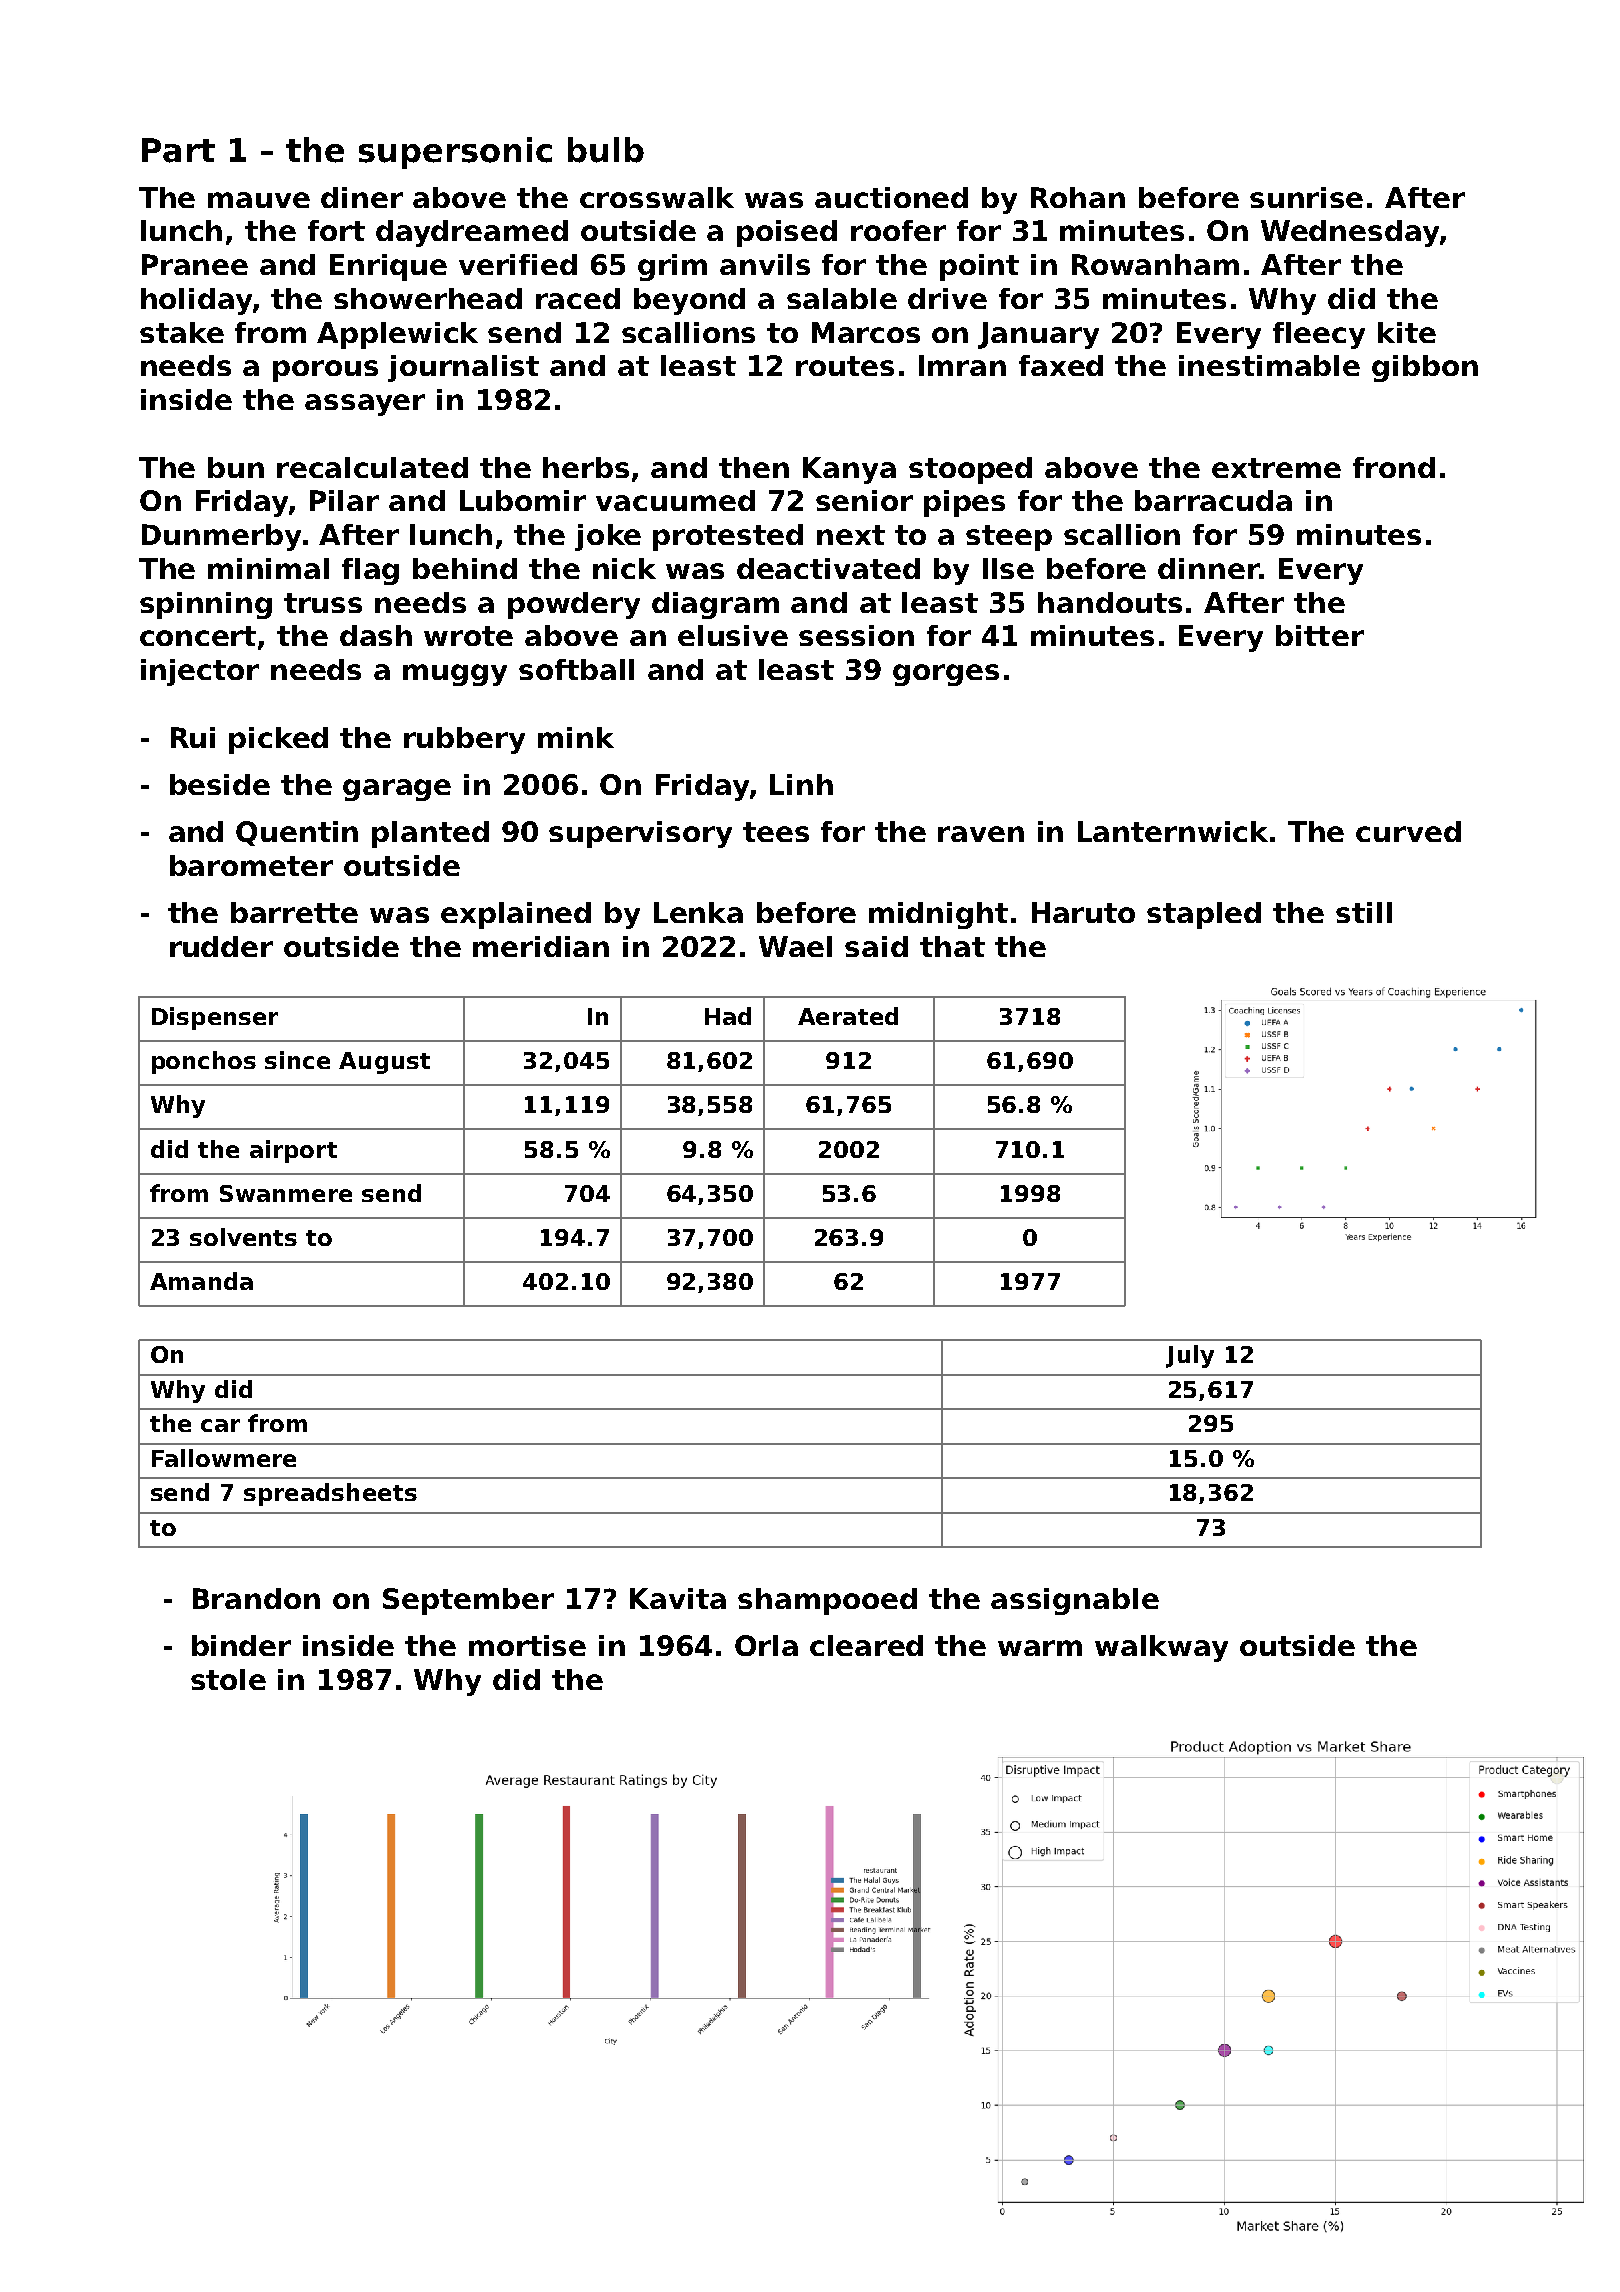  What do you see at coordinates (259, 200) in the document?
I see `mauve` at bounding box center [259, 200].
